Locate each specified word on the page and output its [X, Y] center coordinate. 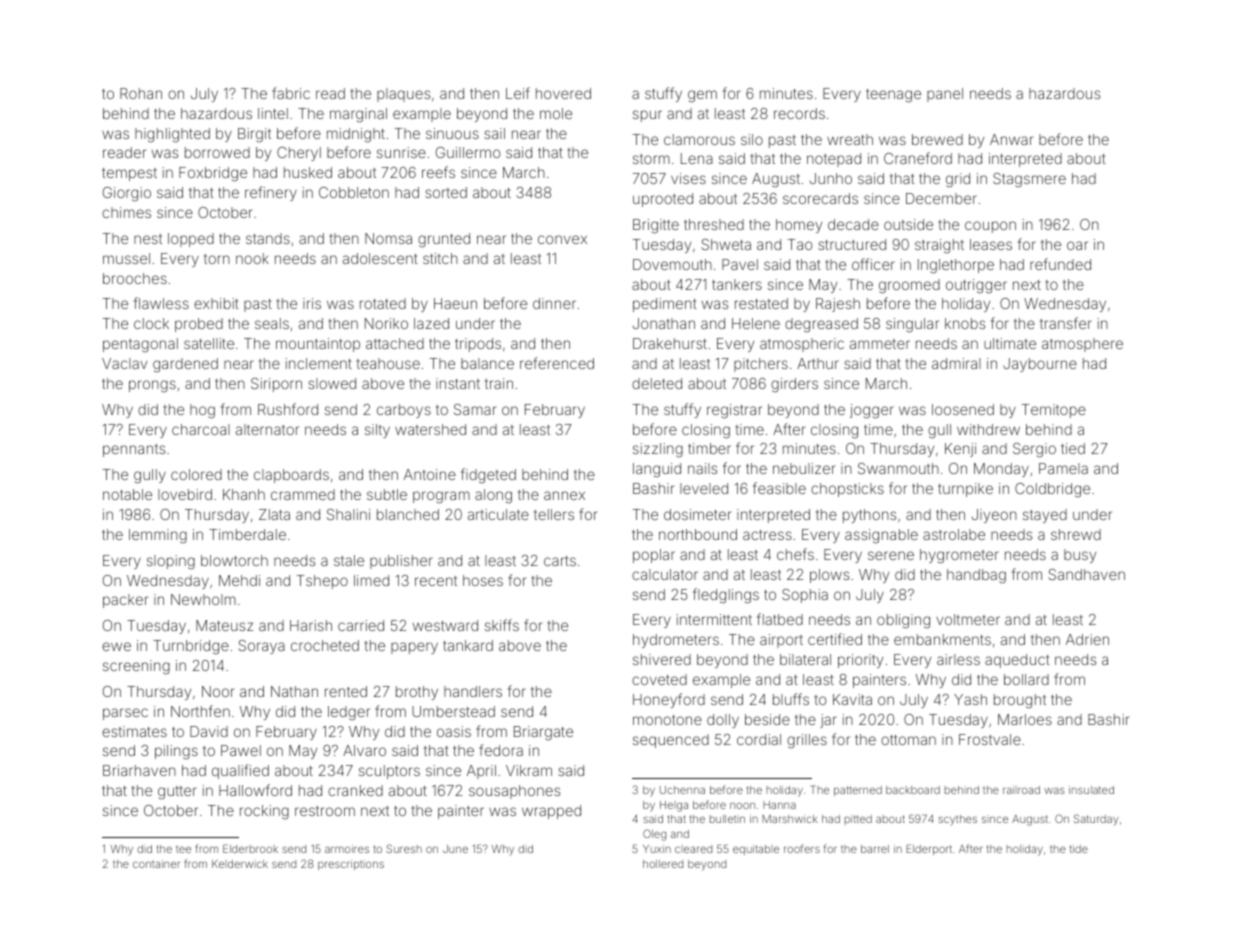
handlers [473, 691]
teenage [893, 96]
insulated [1091, 790]
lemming [158, 536]
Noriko [386, 323]
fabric [291, 93]
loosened [963, 409]
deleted [657, 383]
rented [346, 691]
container [156, 864]
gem [702, 96]
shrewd [1076, 534]
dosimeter [697, 514]
